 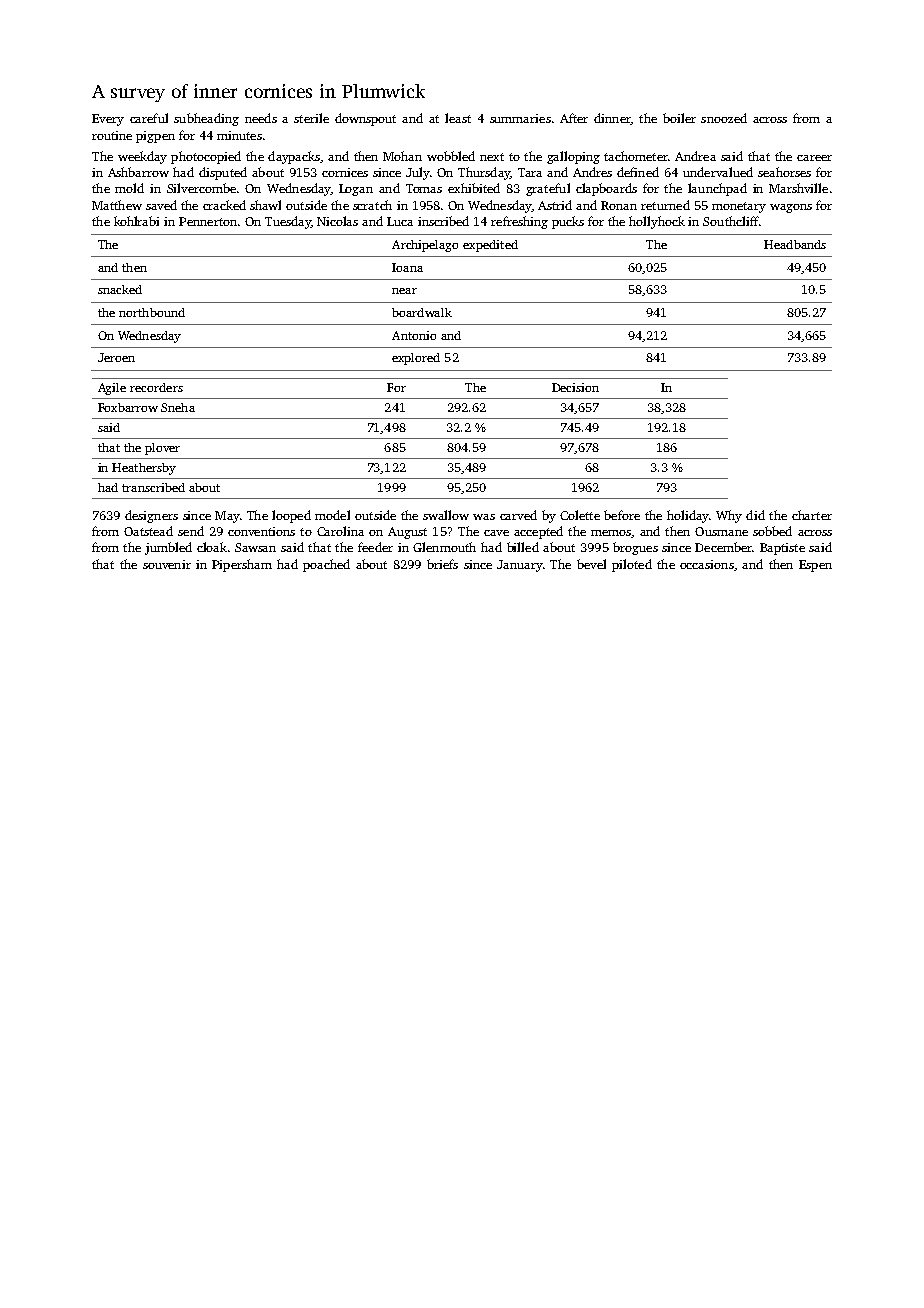 What do you see at coordinates (492, 157) in the document?
I see `next` at bounding box center [492, 157].
